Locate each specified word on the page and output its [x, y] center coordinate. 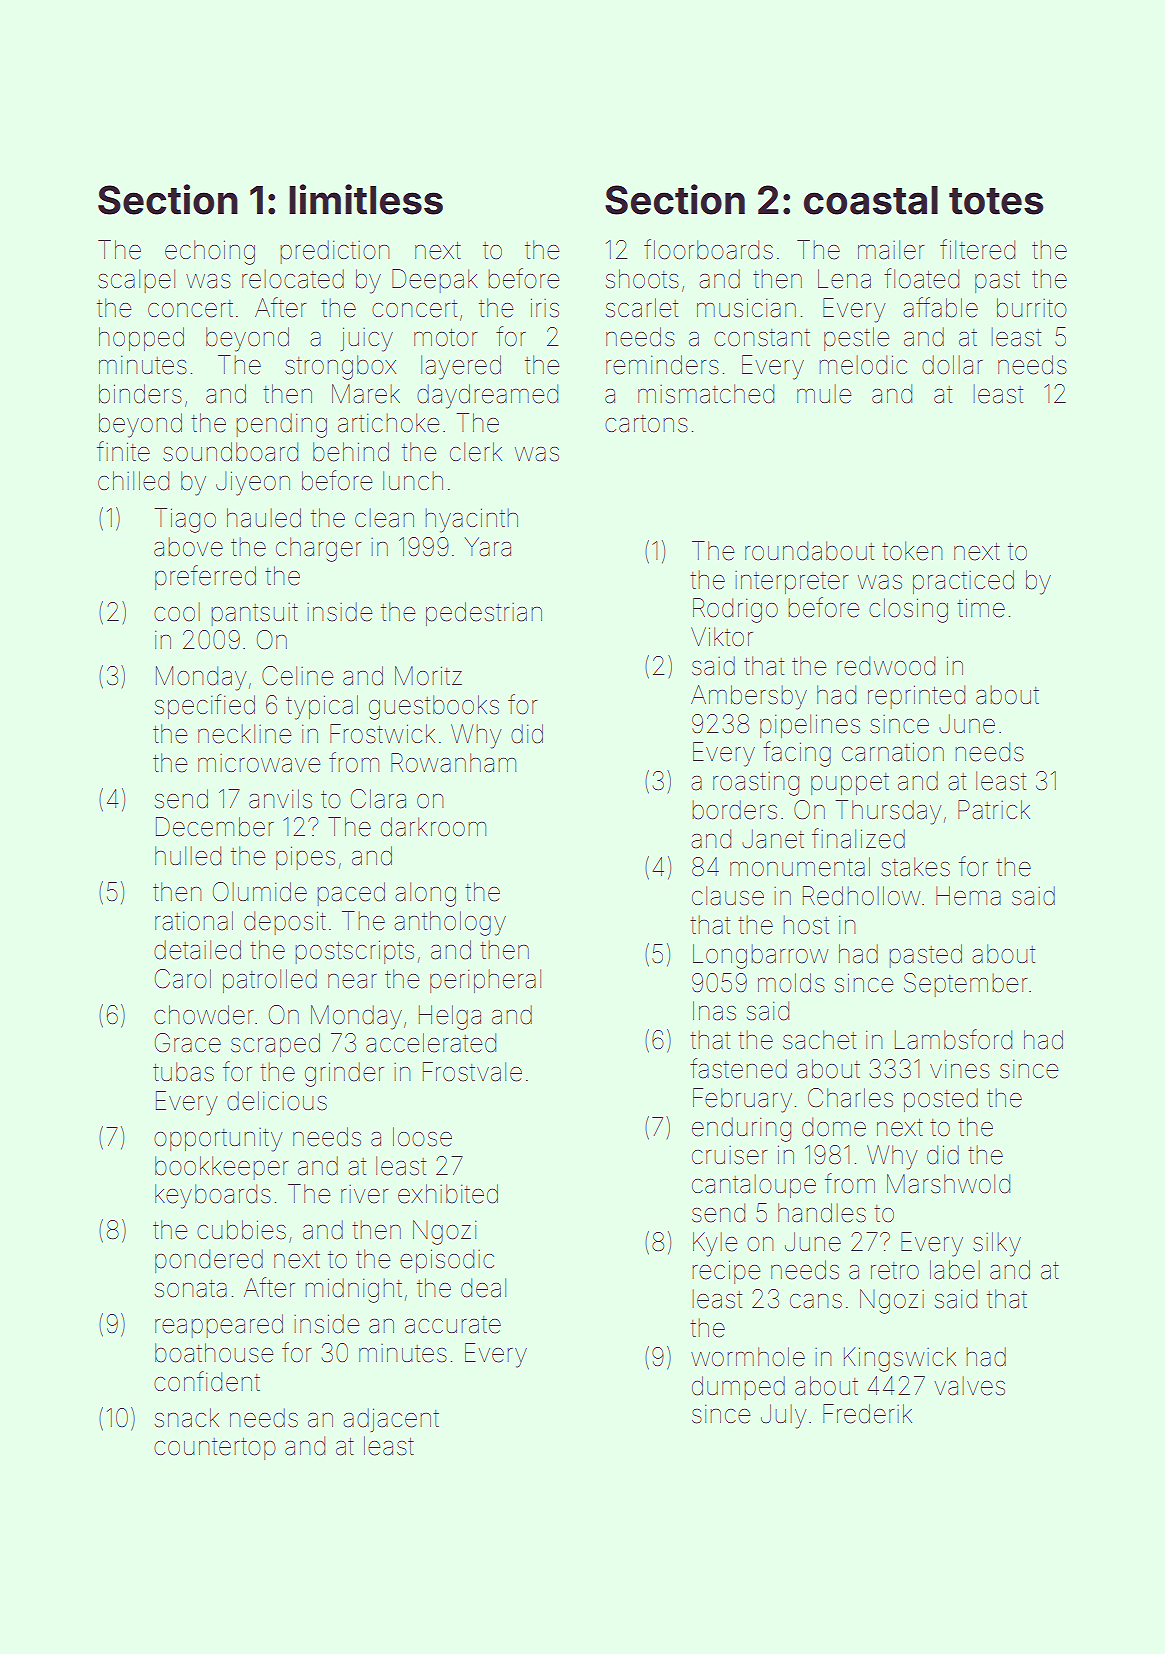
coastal [871, 200]
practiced [963, 582]
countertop [215, 1449]
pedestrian [484, 614]
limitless [366, 199]
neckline [244, 734]
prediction [335, 252]
